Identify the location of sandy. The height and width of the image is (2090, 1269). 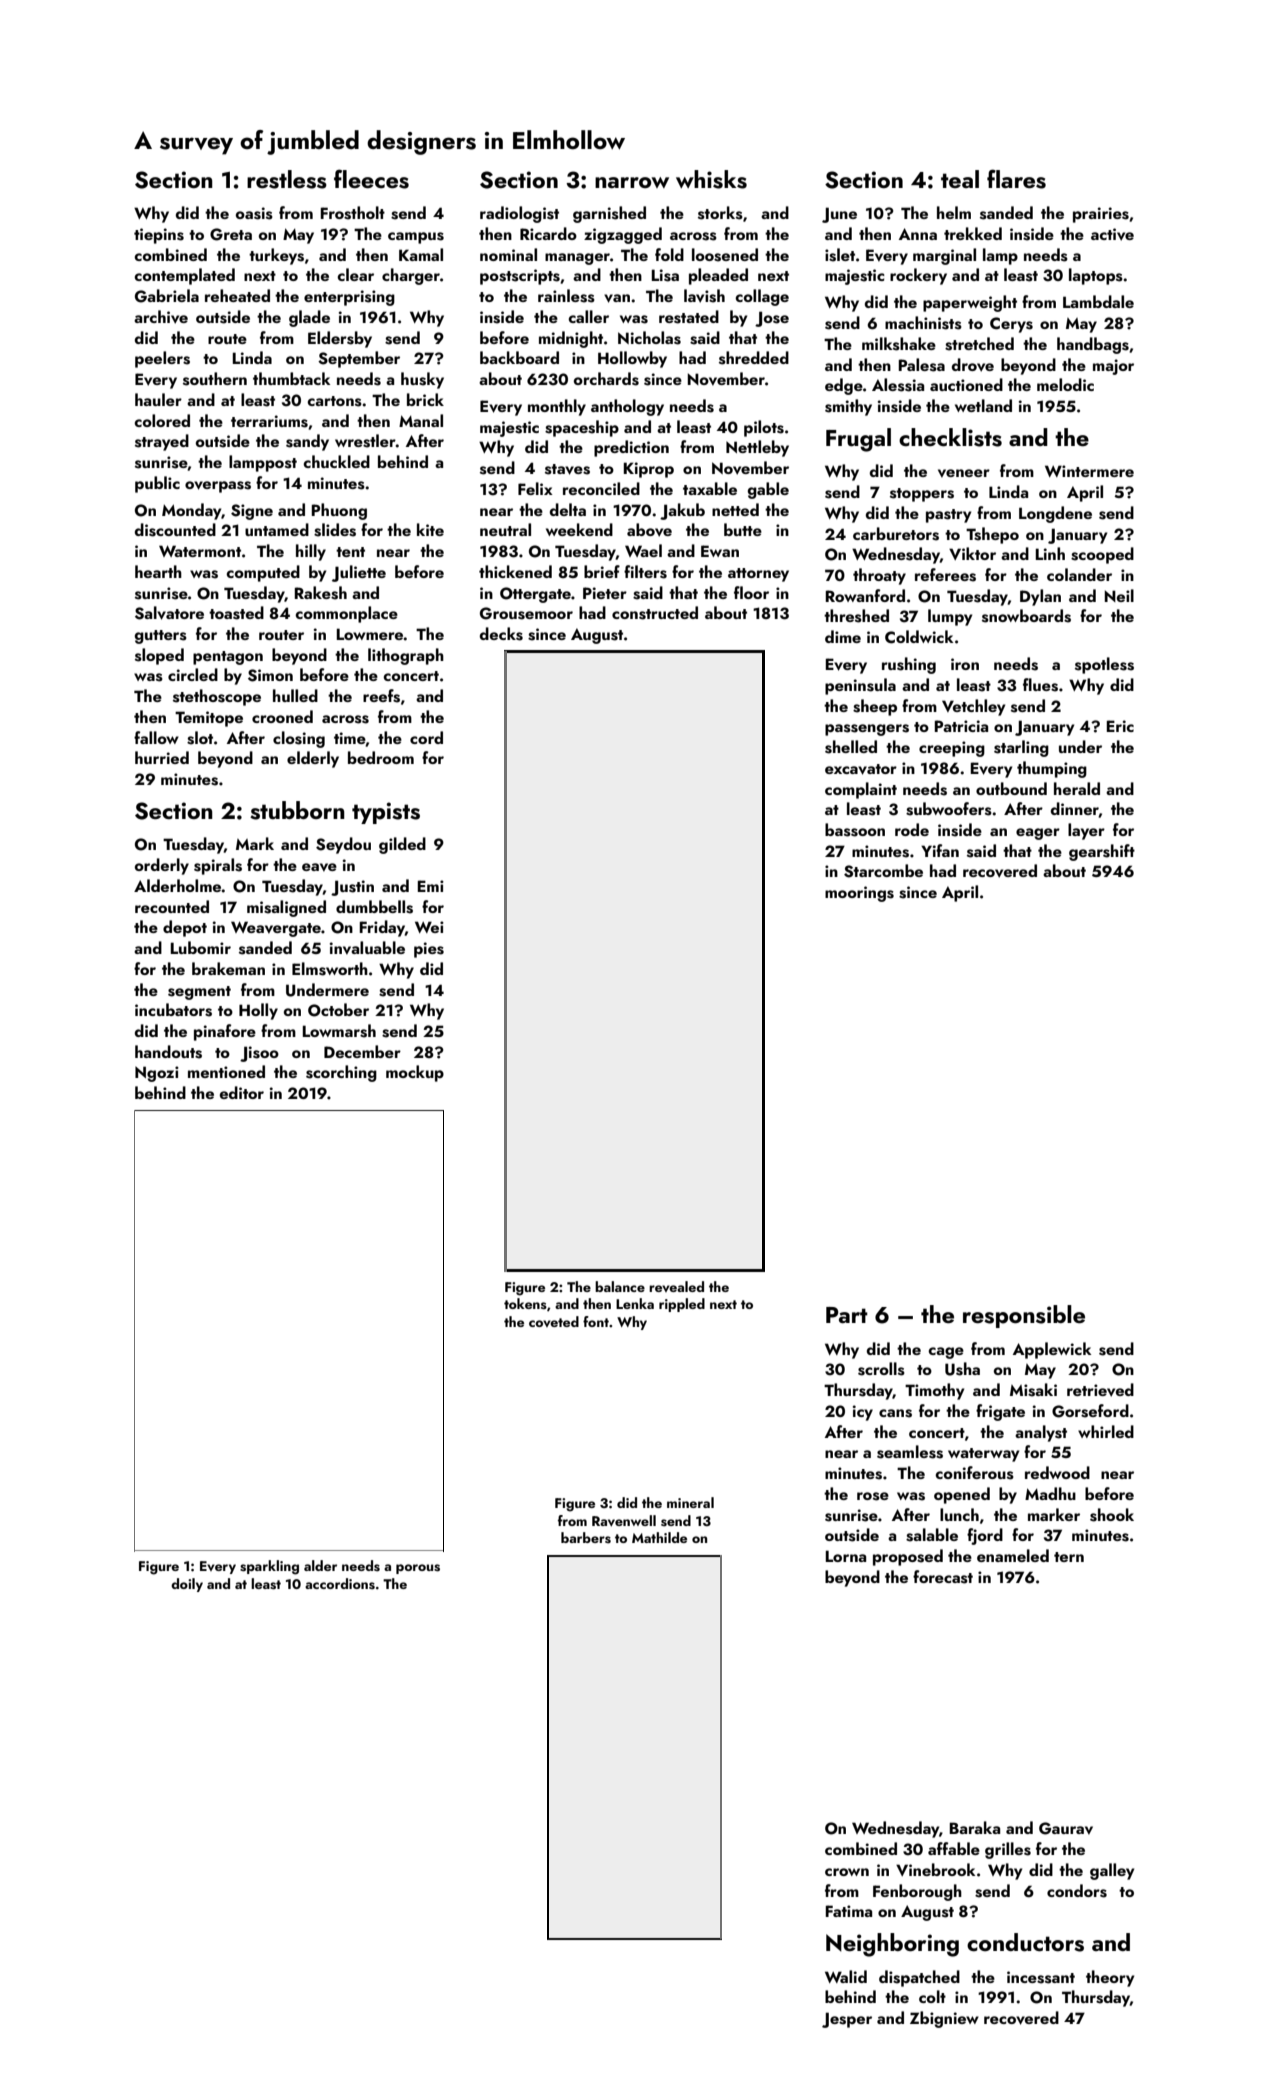
(307, 442).
